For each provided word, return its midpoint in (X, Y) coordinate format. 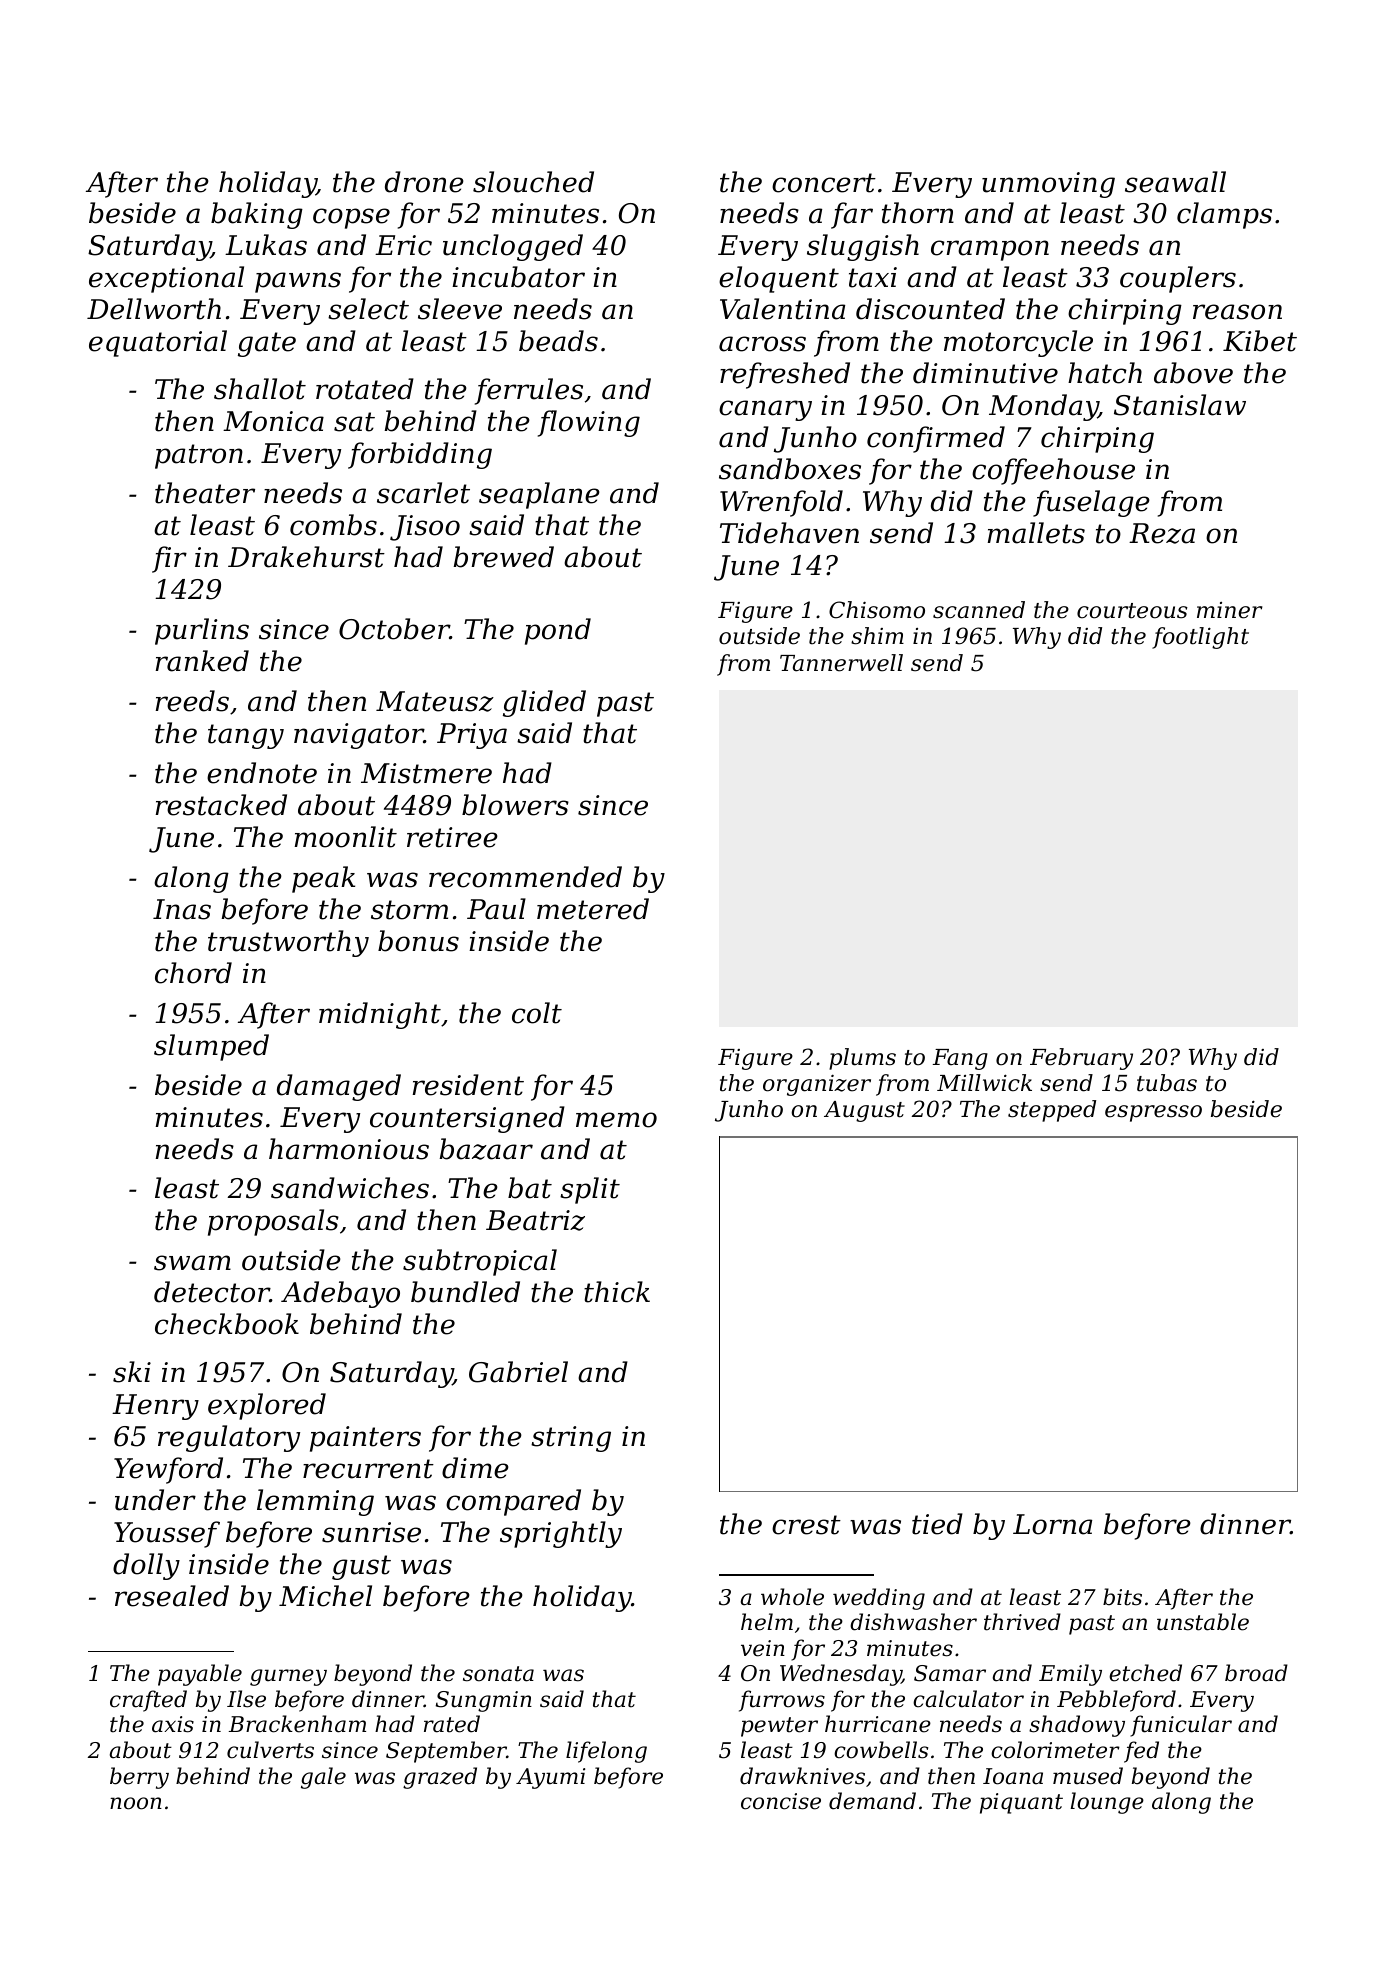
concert (824, 183)
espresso (1153, 1113)
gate (267, 344)
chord (193, 973)
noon (136, 1803)
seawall (1175, 182)
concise (781, 1801)
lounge (1107, 1803)
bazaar (486, 1149)
